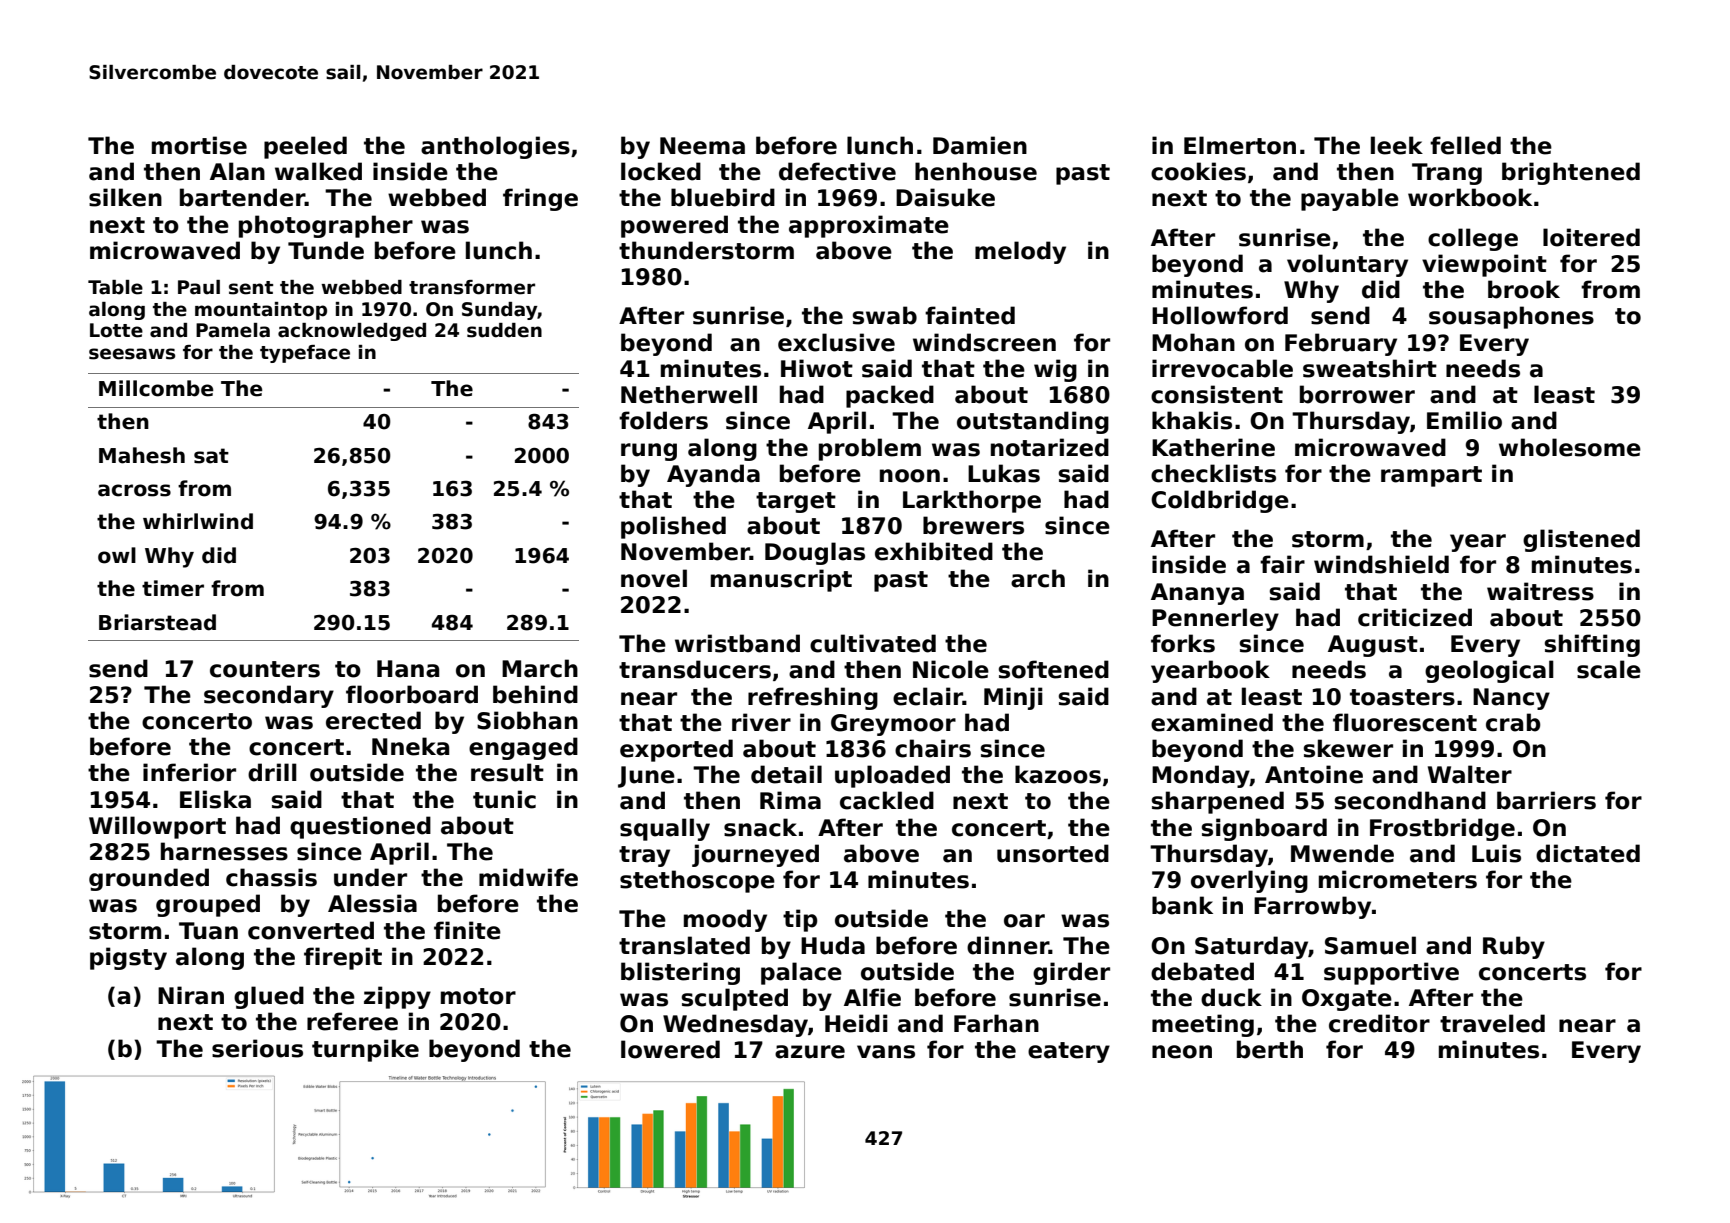  Describe the element at coordinates (817, 368) in the document. I see `Hiwot` at that location.
